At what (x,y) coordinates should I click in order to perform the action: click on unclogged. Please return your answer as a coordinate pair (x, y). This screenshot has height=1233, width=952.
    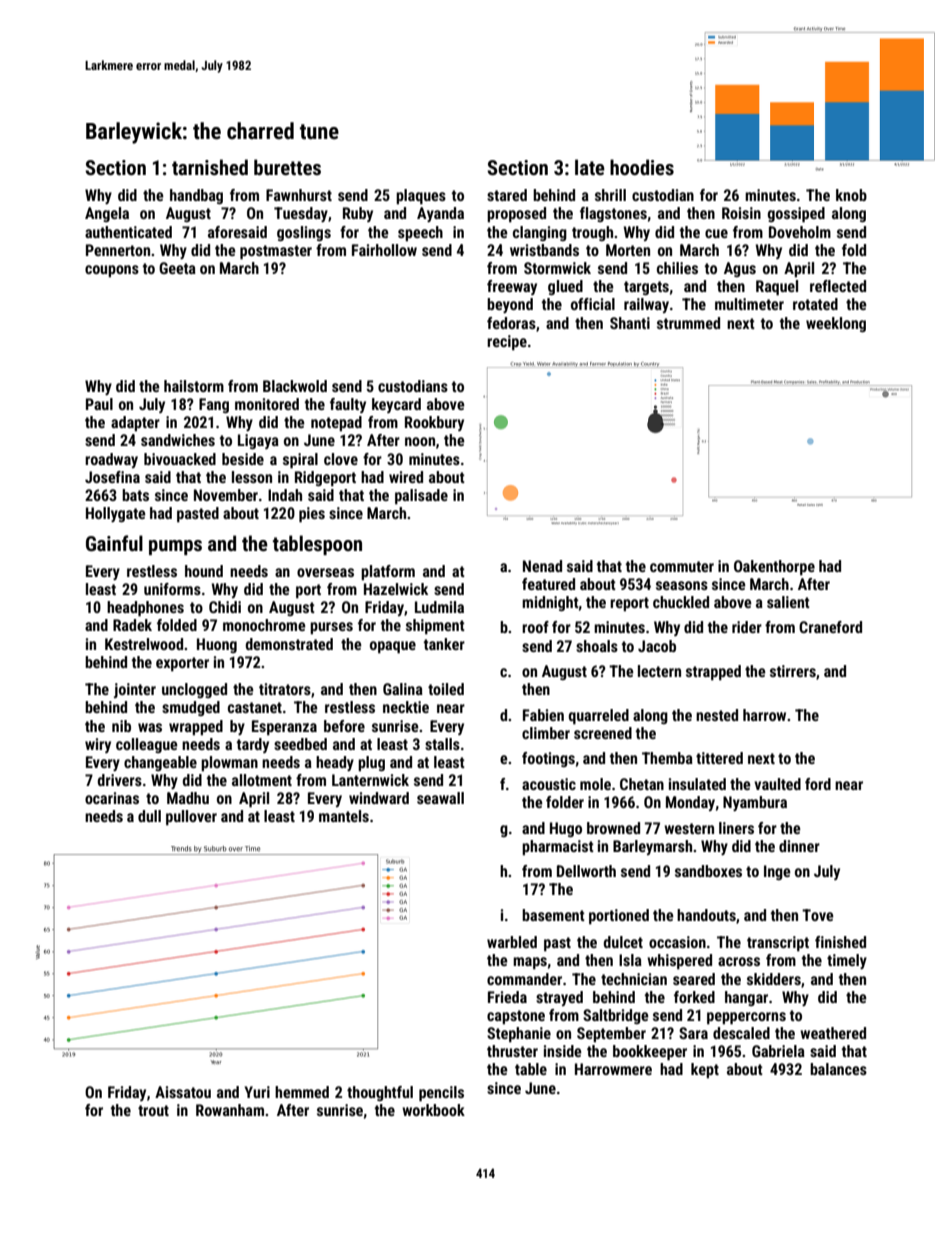
    Looking at the image, I should click on (194, 690).
